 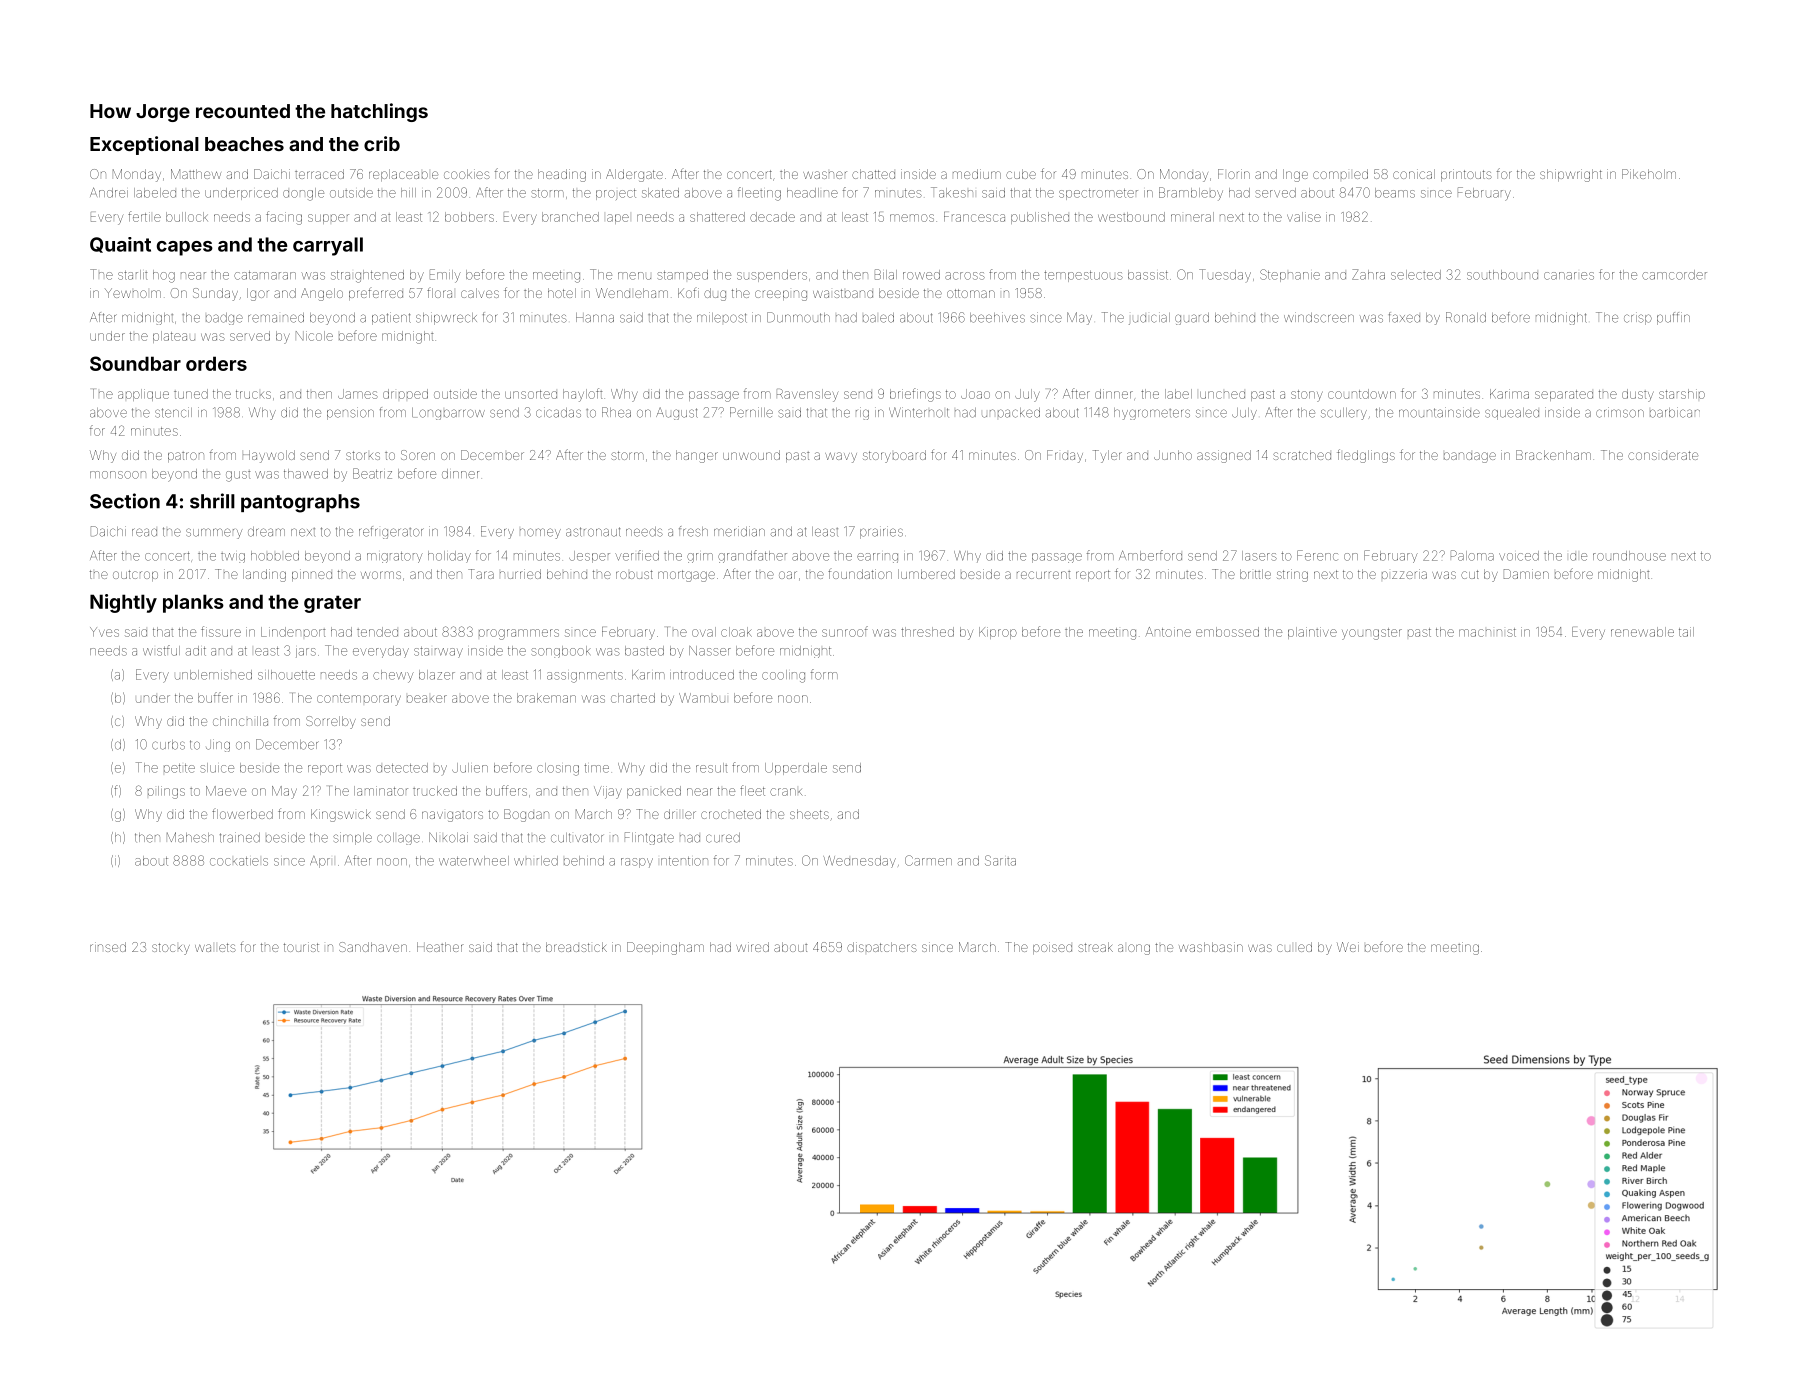 I want to click on Pikeholm, so click(x=1649, y=174).
